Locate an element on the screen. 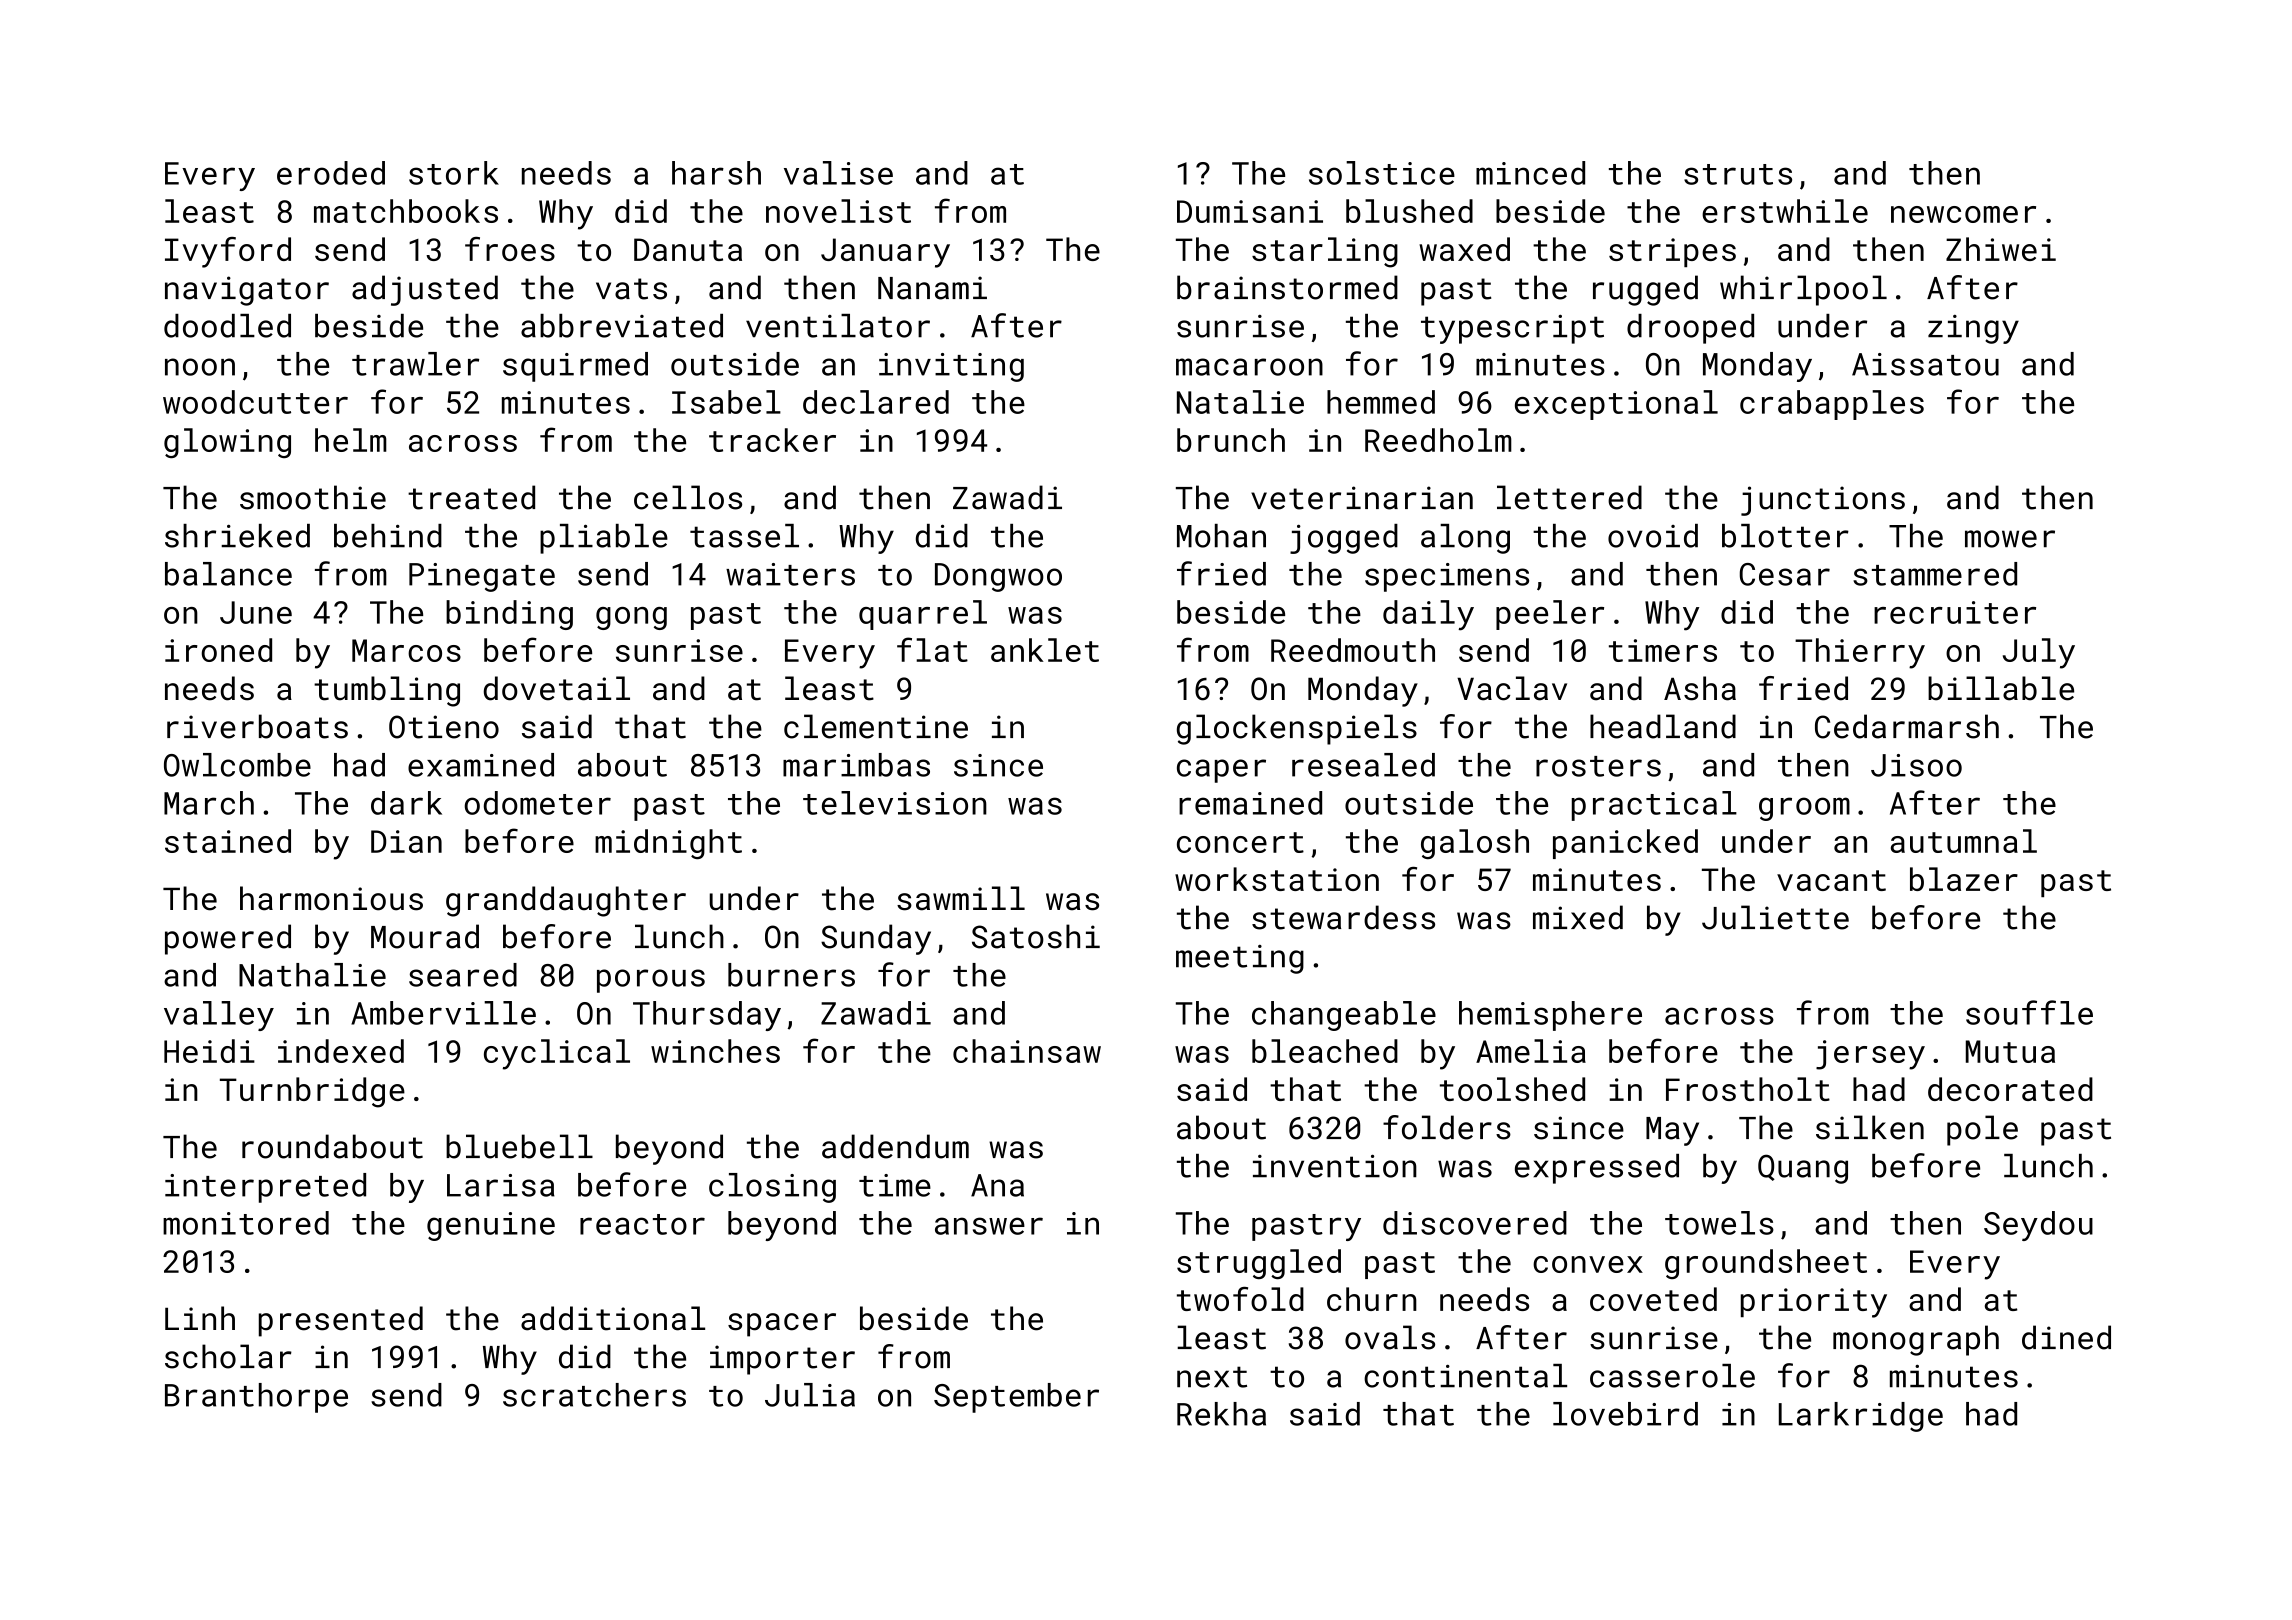  television is located at coordinates (895, 803).
